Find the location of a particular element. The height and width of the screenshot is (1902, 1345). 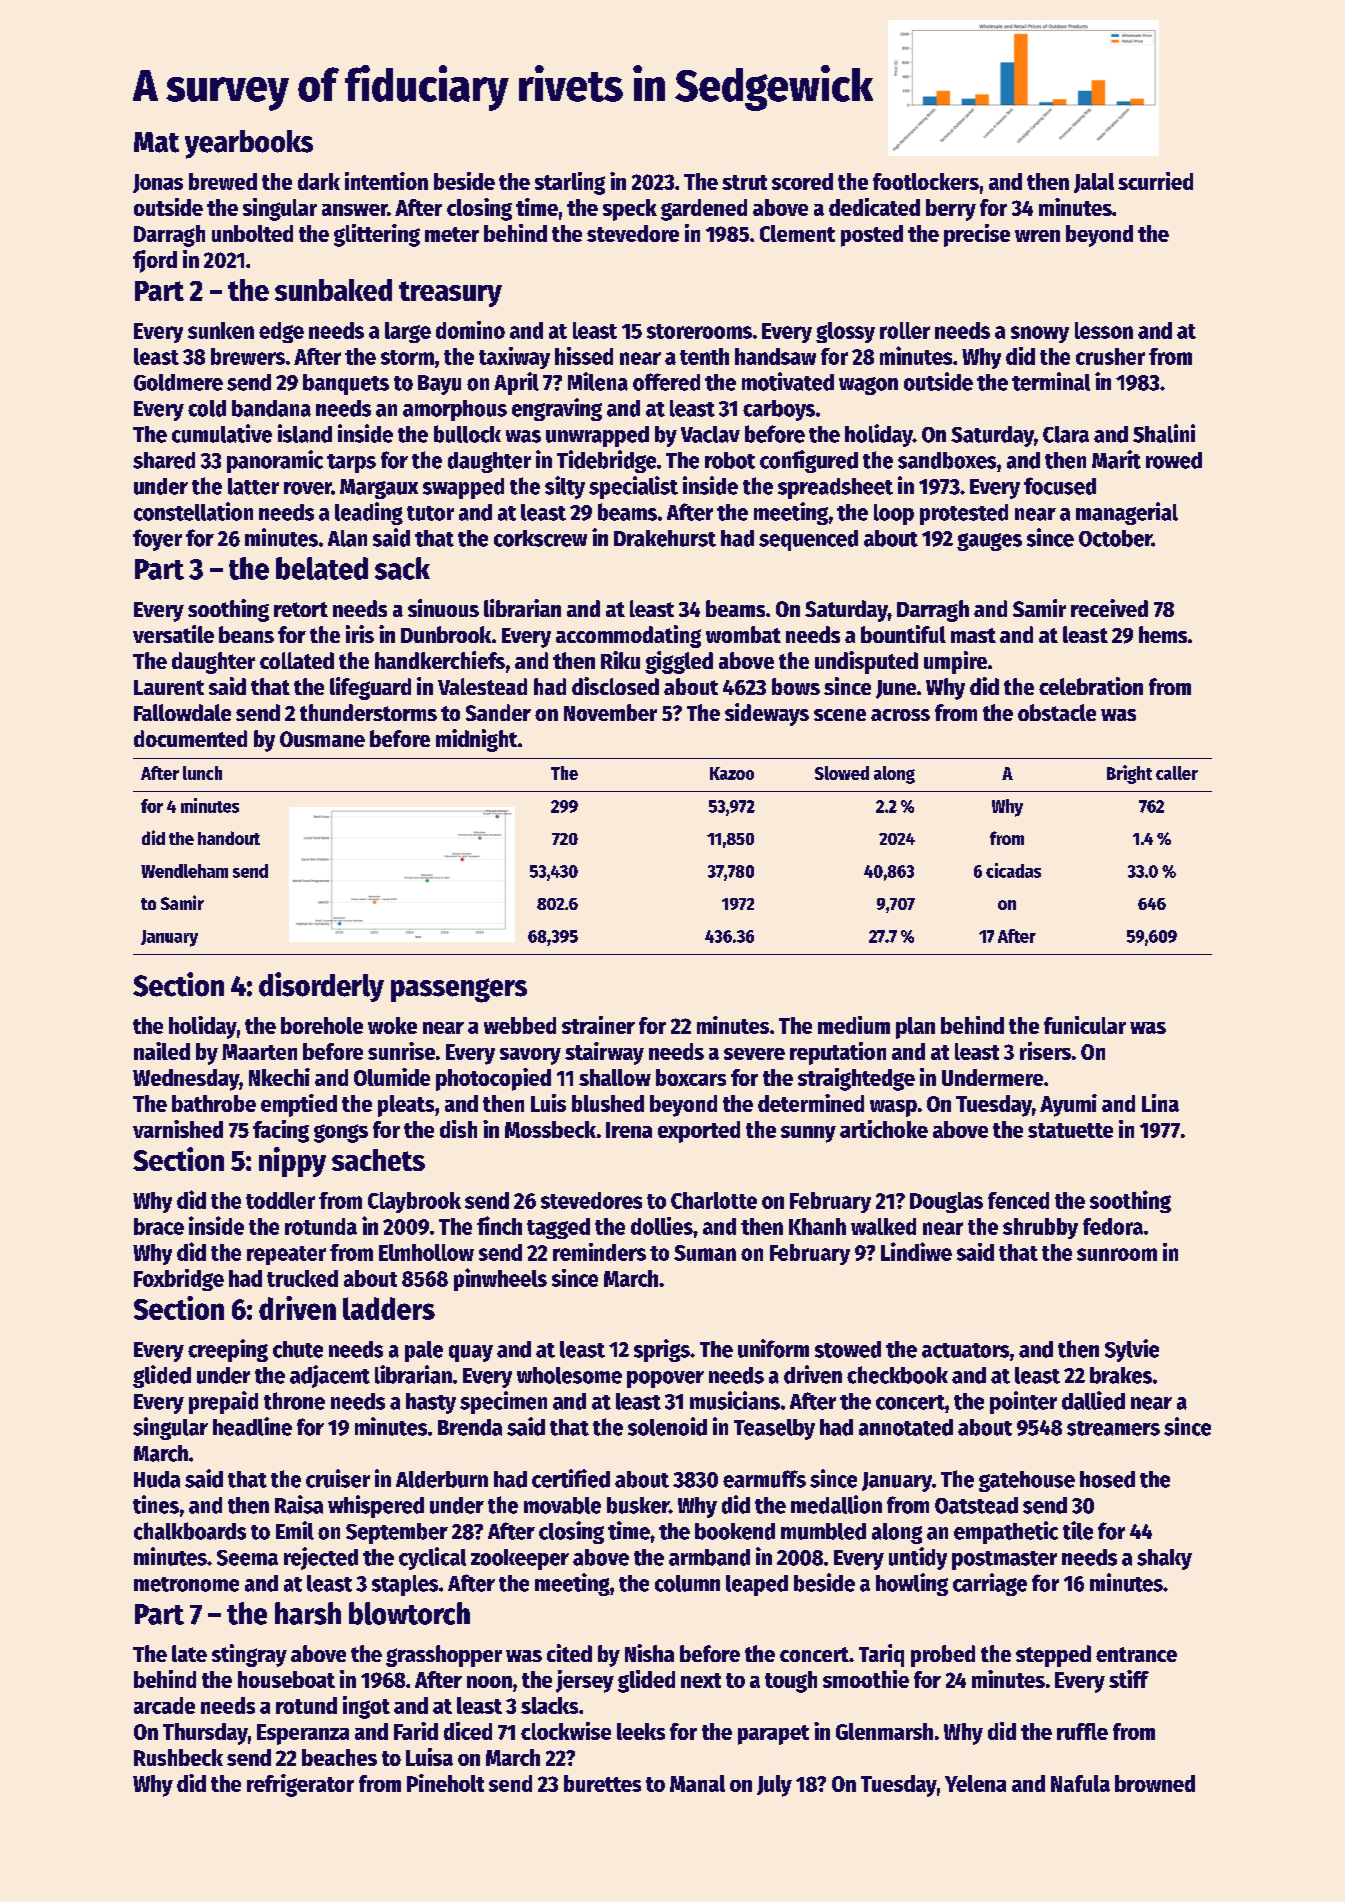

corkscrew is located at coordinates (540, 538).
